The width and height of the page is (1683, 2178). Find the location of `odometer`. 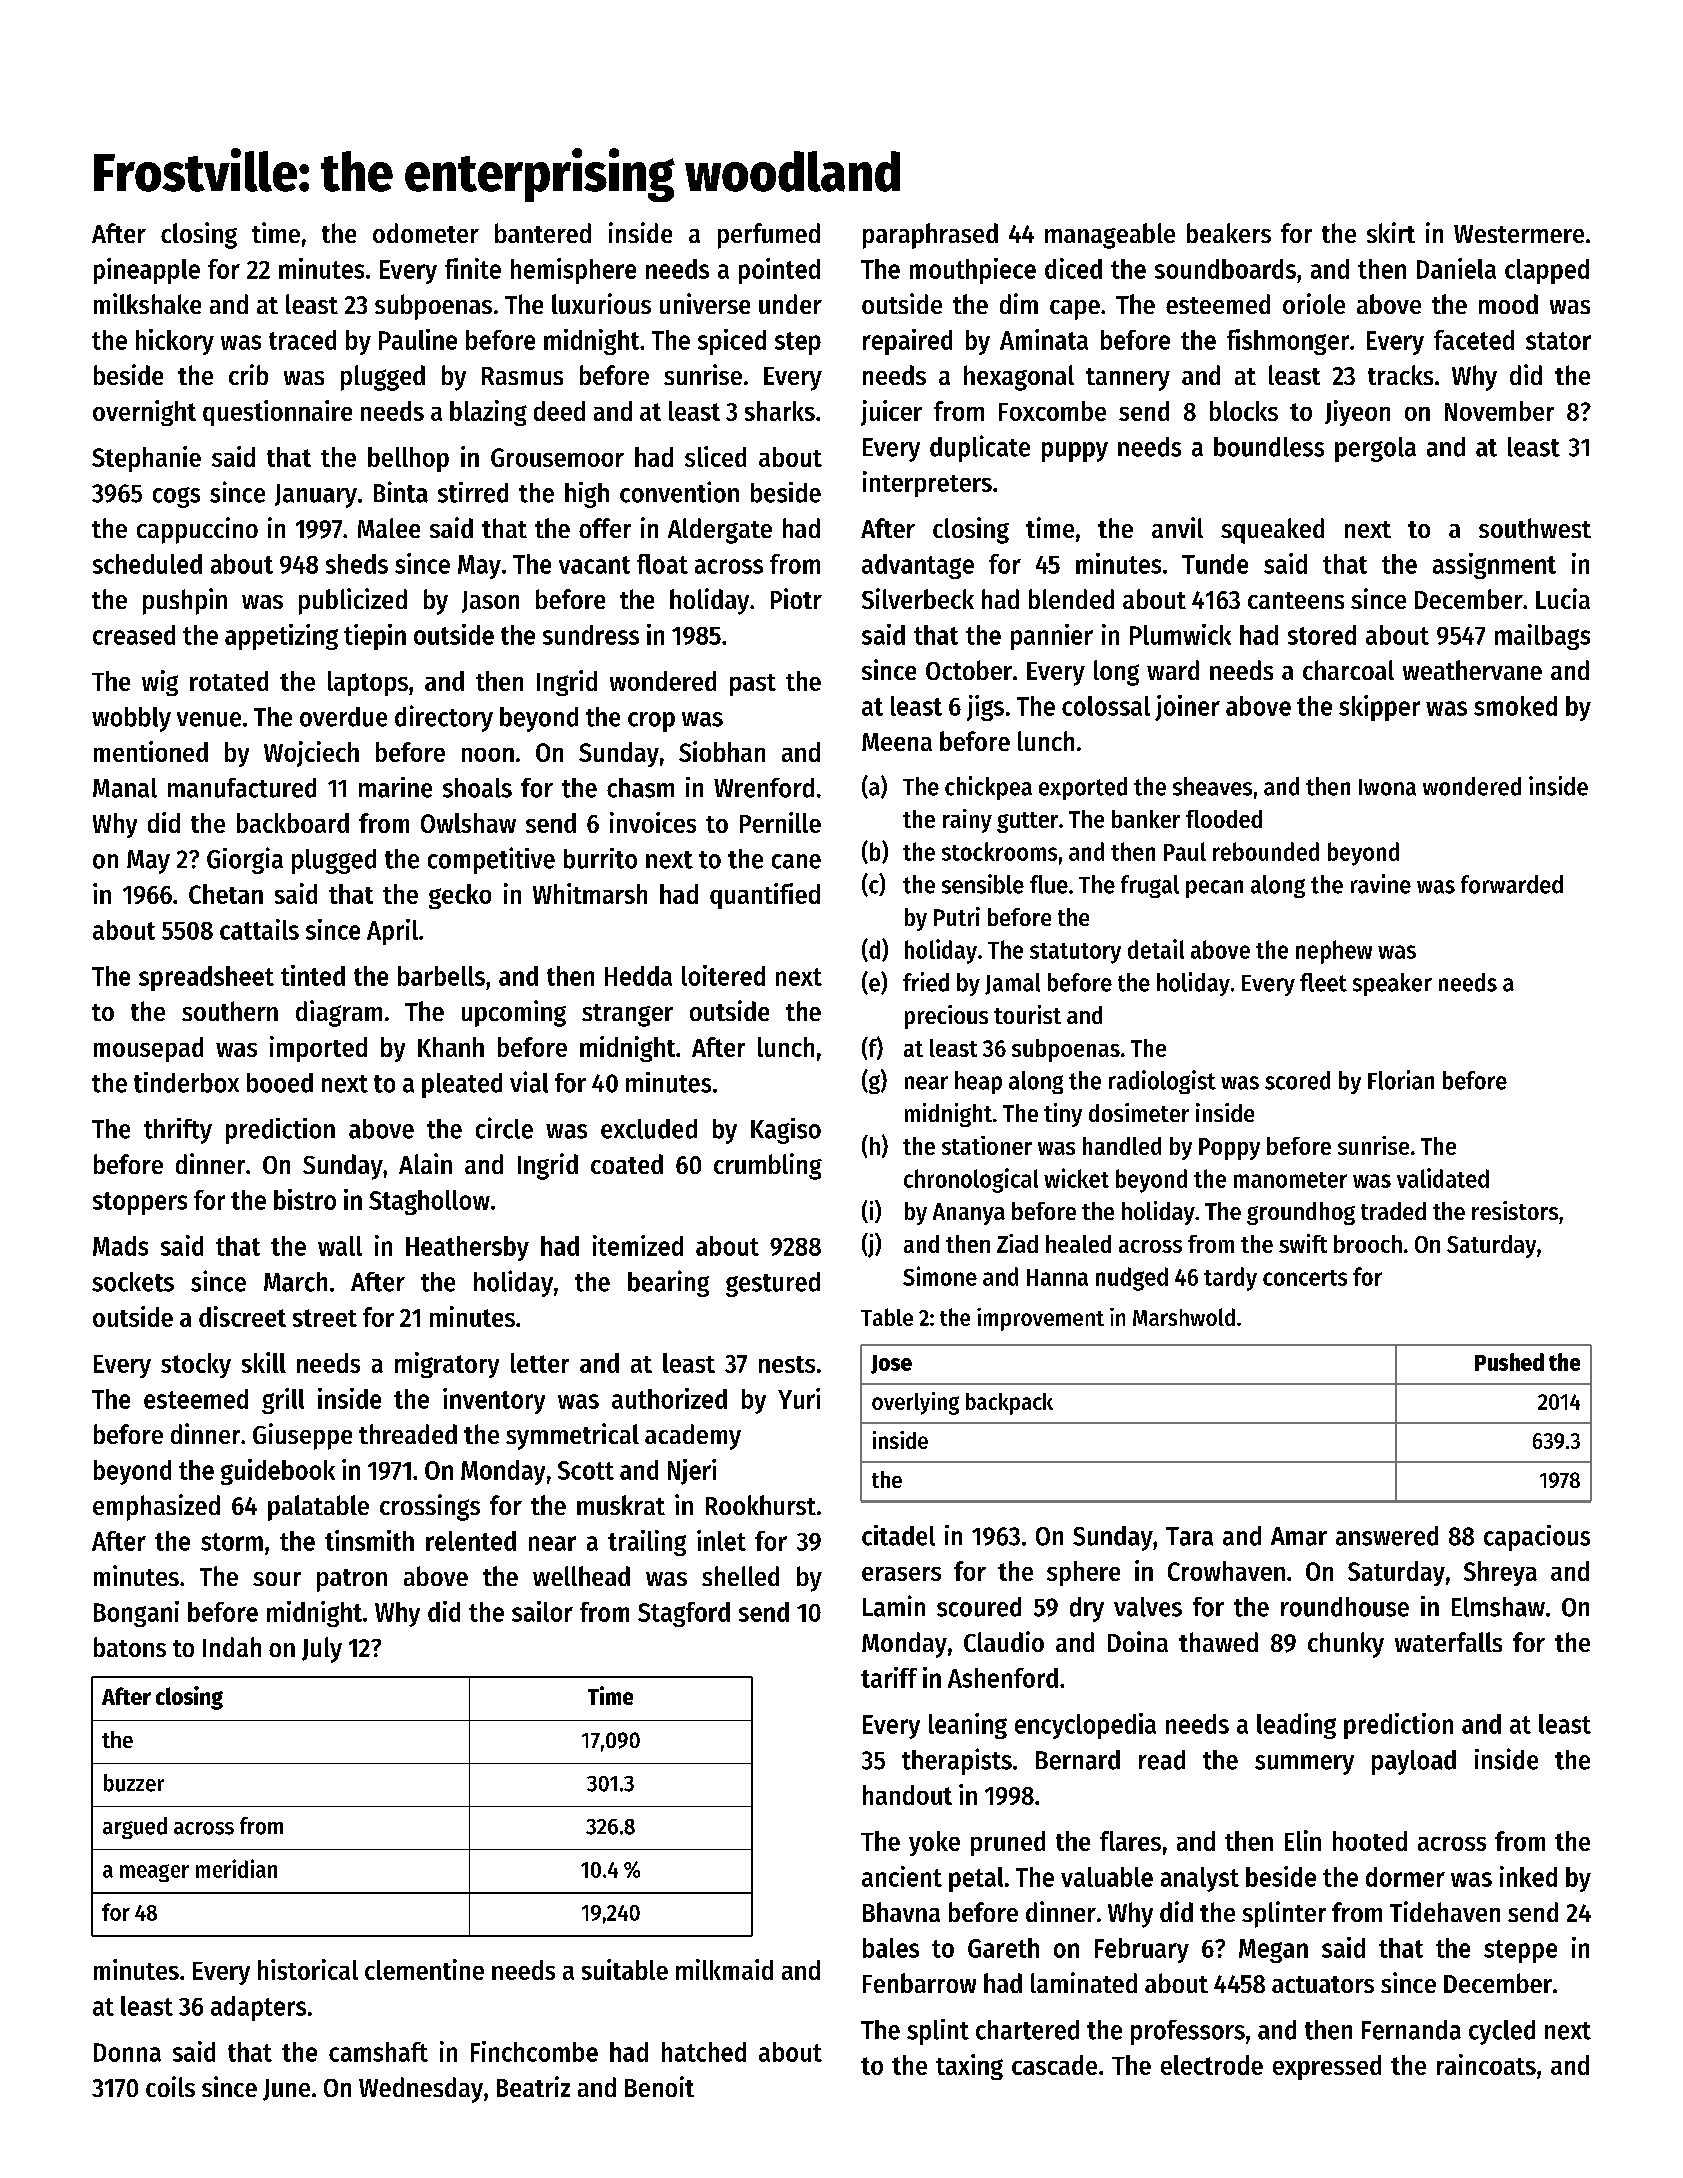

odometer is located at coordinates (426, 233).
